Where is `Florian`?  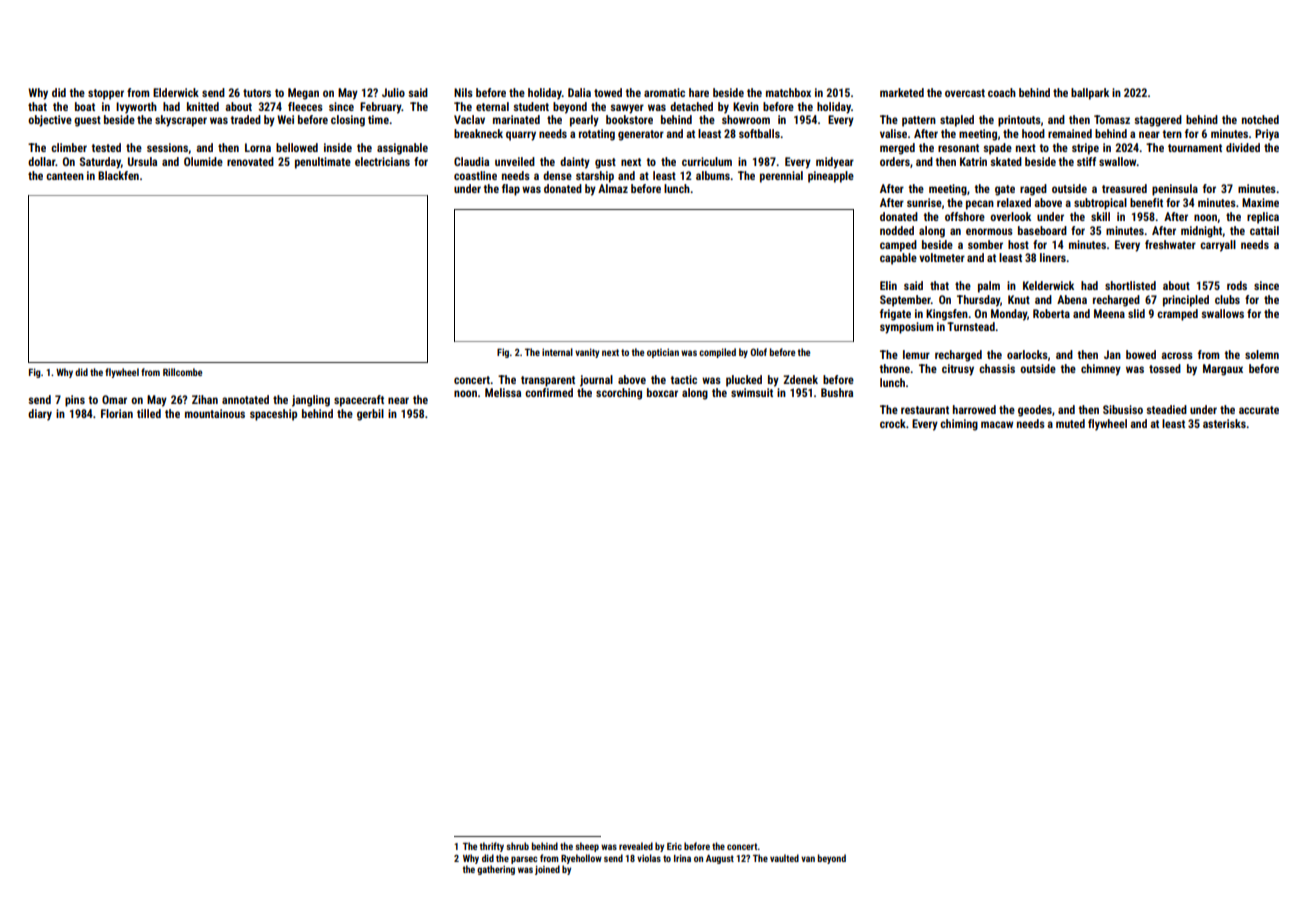
Florian is located at coordinates (117, 413).
